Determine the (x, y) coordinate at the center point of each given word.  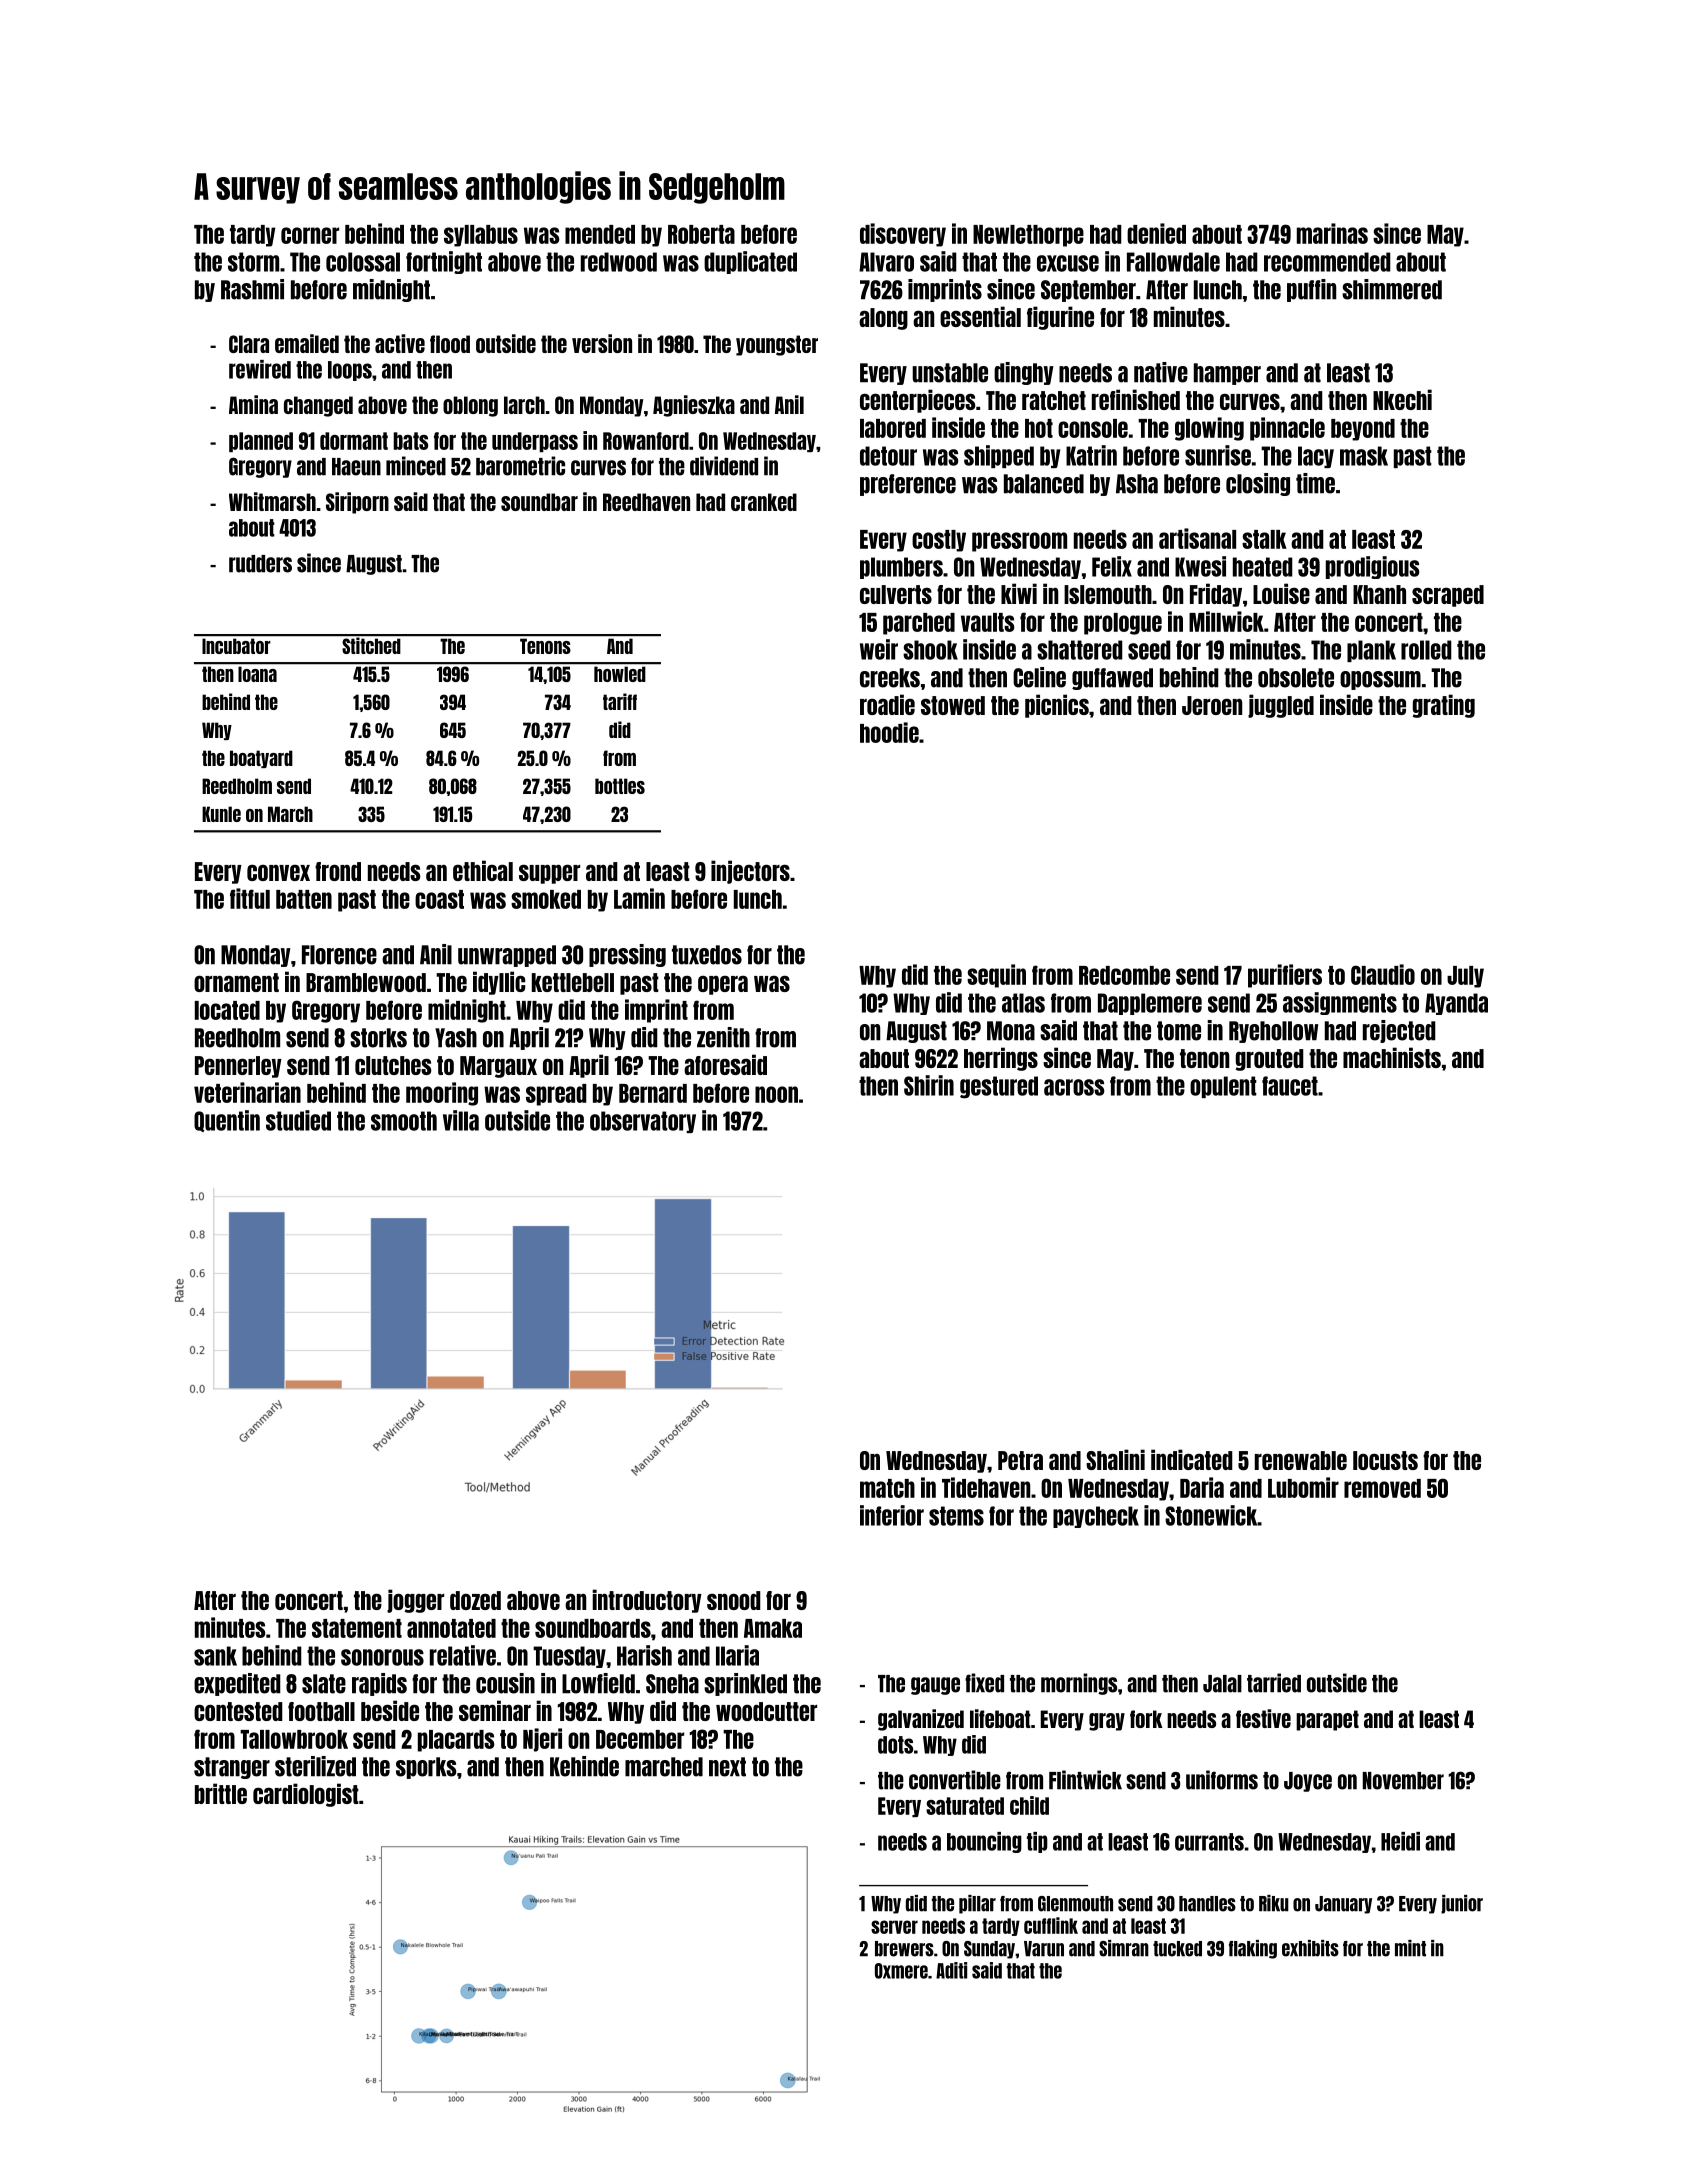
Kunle (221, 814)
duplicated (750, 262)
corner (310, 235)
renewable (1301, 1460)
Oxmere (901, 1971)
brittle (221, 1793)
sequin (996, 976)
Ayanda (1456, 1004)
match (887, 1488)
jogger (415, 1601)
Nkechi (1402, 399)
